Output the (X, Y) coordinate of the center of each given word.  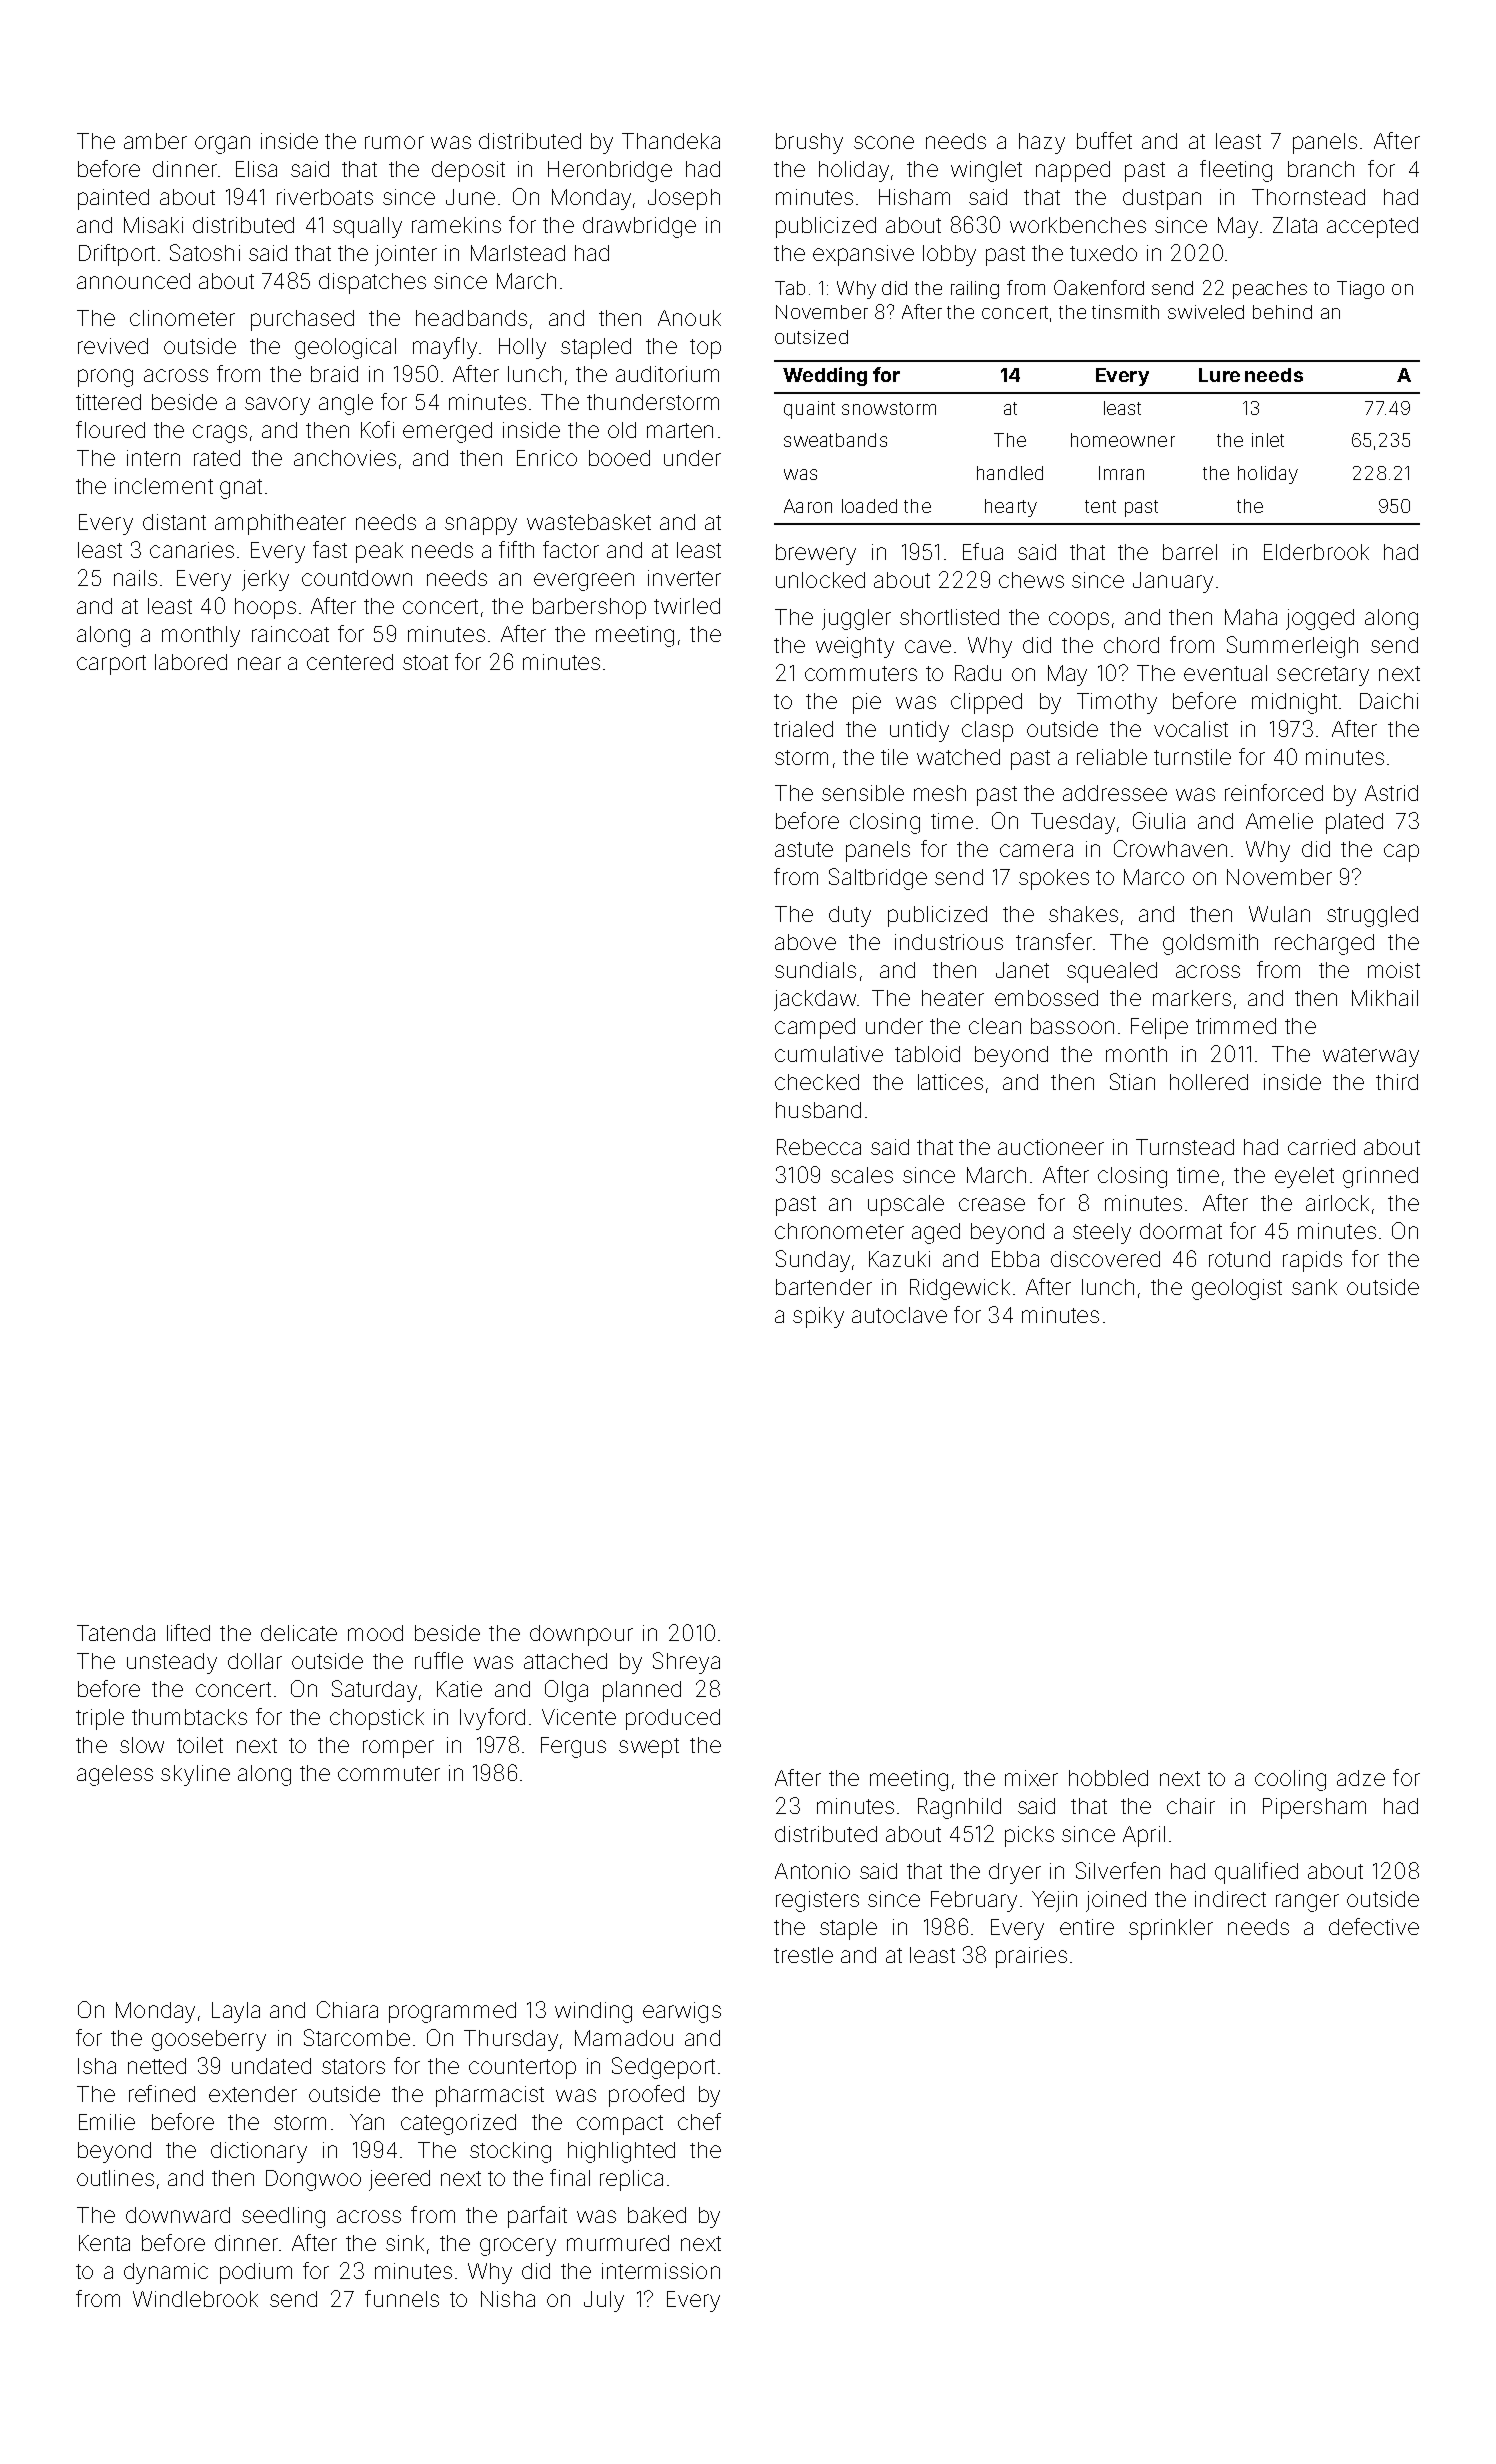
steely (1102, 1233)
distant (174, 522)
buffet (1104, 140)
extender (253, 2094)
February (974, 1901)
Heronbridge (610, 171)
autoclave (899, 1315)
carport (111, 665)
